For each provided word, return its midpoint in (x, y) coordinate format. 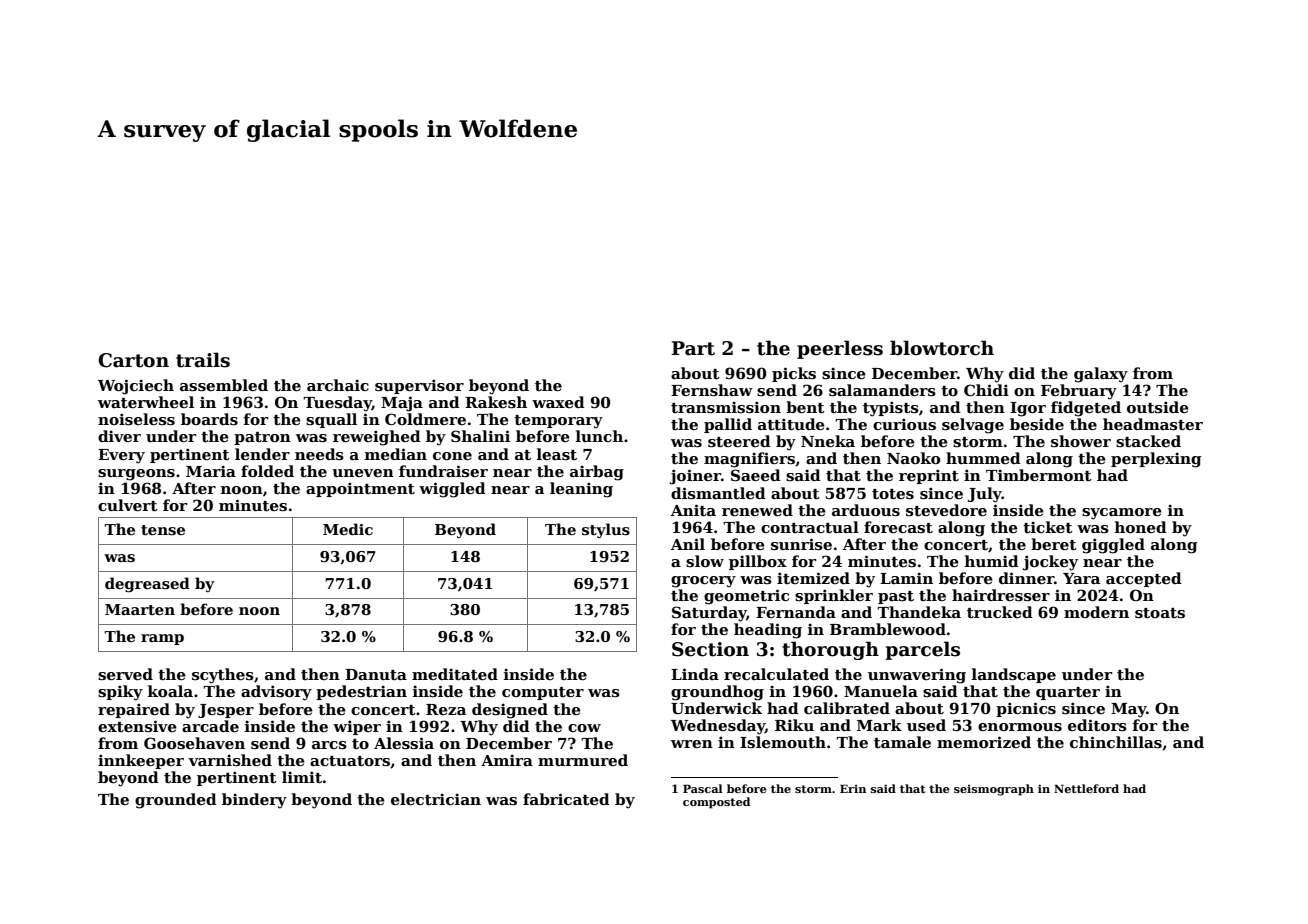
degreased (147, 584)
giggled (1113, 546)
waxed (558, 402)
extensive (137, 726)
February (1079, 392)
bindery (254, 801)
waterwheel (146, 402)
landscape (1014, 675)
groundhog (717, 693)
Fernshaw (712, 390)
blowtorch (942, 348)
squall (331, 420)
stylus (606, 530)
